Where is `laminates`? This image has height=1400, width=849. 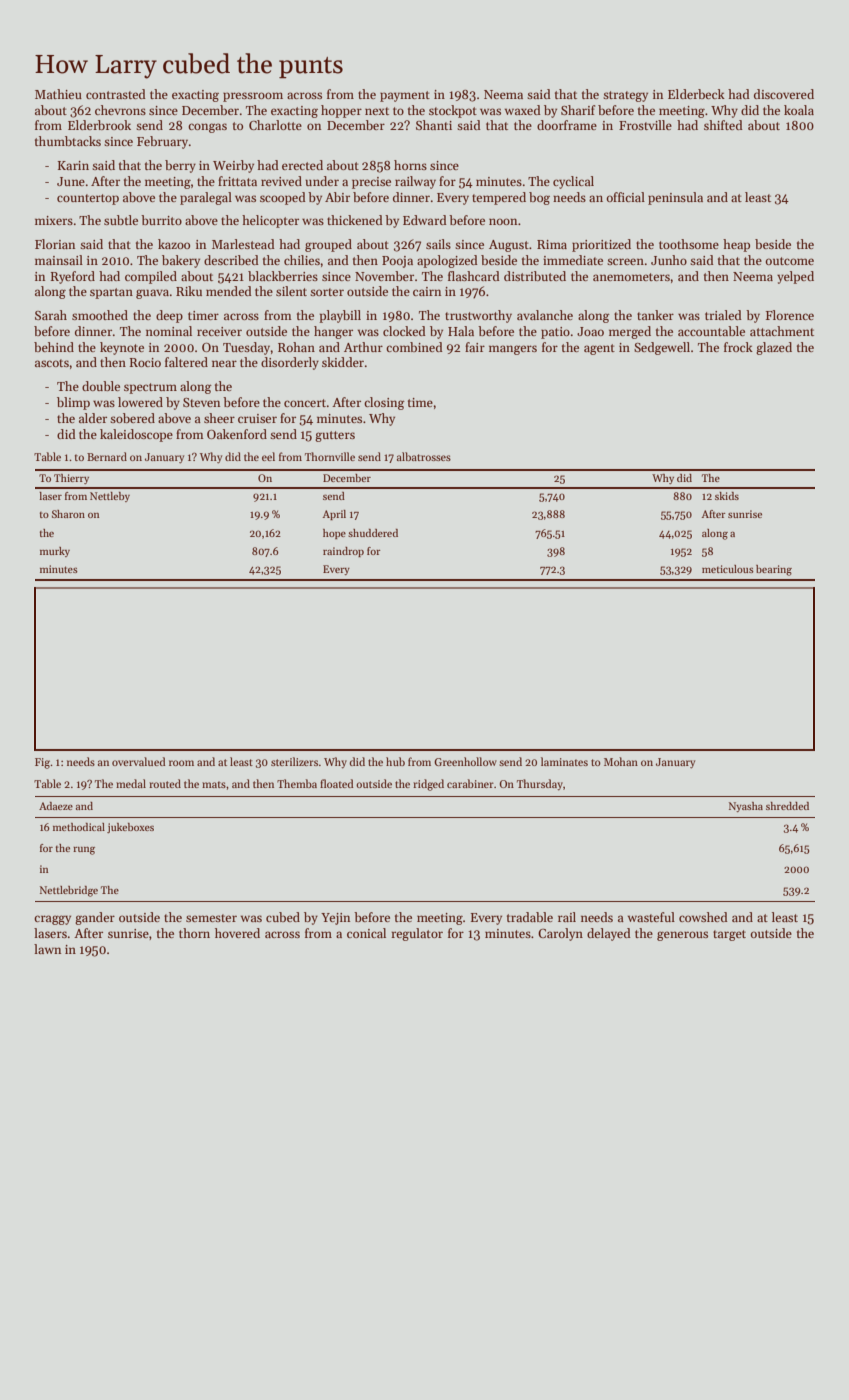 laminates is located at coordinates (564, 761).
